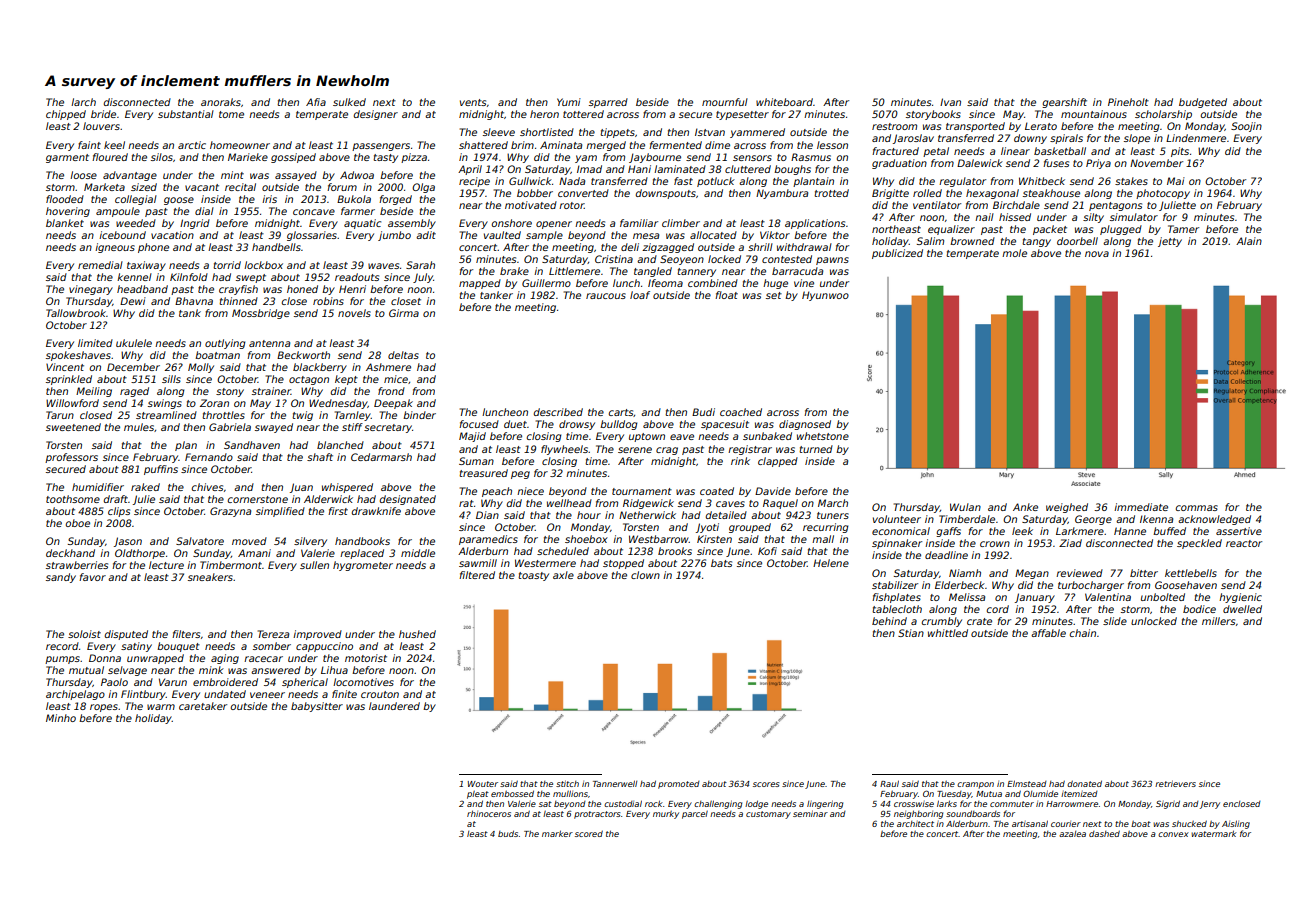  Describe the element at coordinates (565, 450) in the screenshot. I see `flywheels` at that location.
